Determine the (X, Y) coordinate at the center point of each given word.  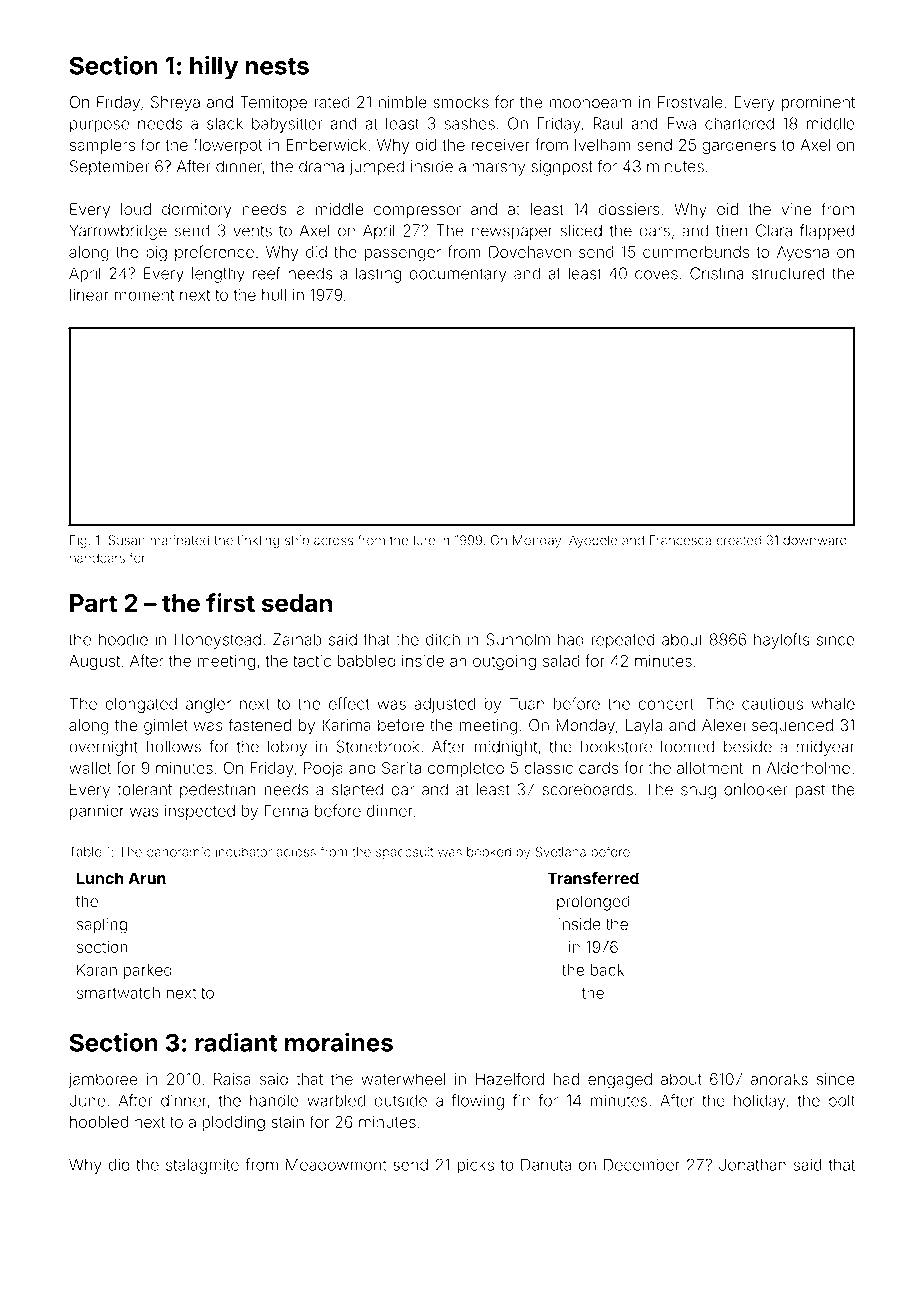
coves (656, 275)
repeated (623, 641)
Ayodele (593, 541)
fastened (259, 725)
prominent (818, 103)
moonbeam (590, 102)
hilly (214, 68)
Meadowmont (336, 1165)
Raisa (232, 1079)
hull (274, 295)
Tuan (527, 703)
